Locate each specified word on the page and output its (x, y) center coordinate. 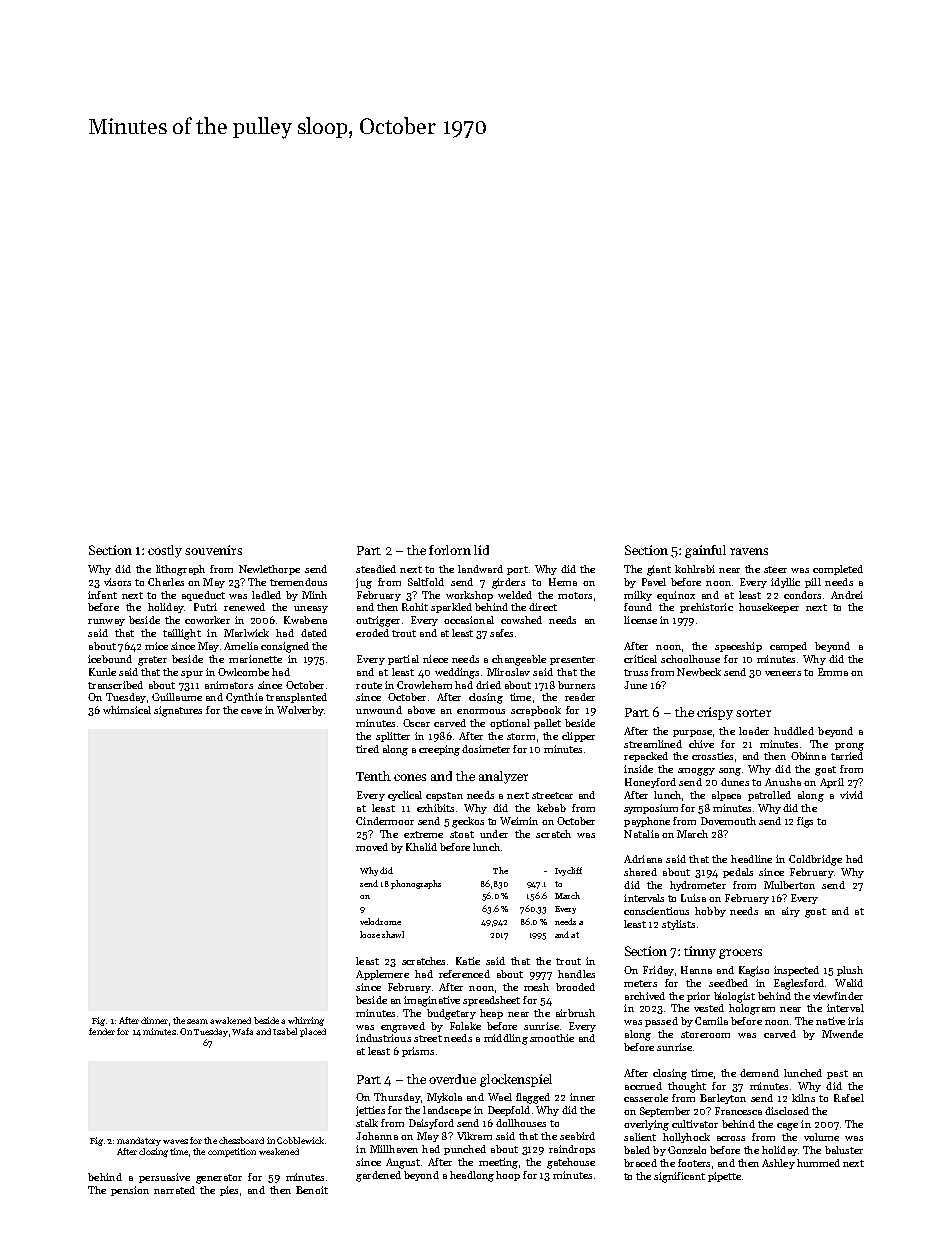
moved (372, 847)
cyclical (405, 796)
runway (106, 622)
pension (130, 1191)
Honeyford (650, 783)
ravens (749, 551)
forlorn (450, 550)
